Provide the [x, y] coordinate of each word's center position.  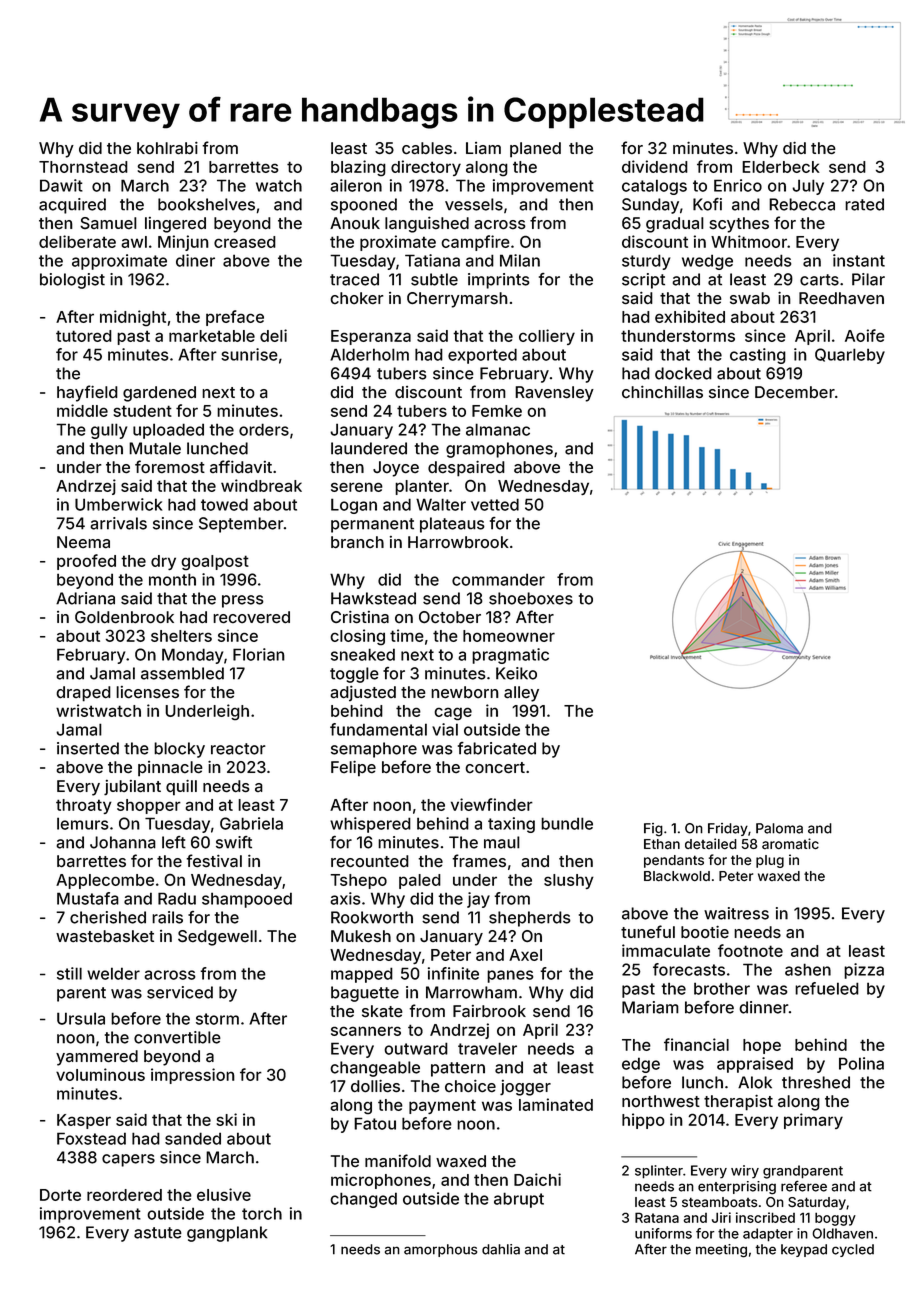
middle [82, 410]
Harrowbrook [458, 542]
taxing [511, 825]
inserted [88, 748]
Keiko [516, 673]
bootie [705, 932]
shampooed [247, 900]
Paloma [779, 828]
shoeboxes [531, 598]
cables [427, 148]
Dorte [60, 1195]
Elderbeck [781, 167]
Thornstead [83, 167]
